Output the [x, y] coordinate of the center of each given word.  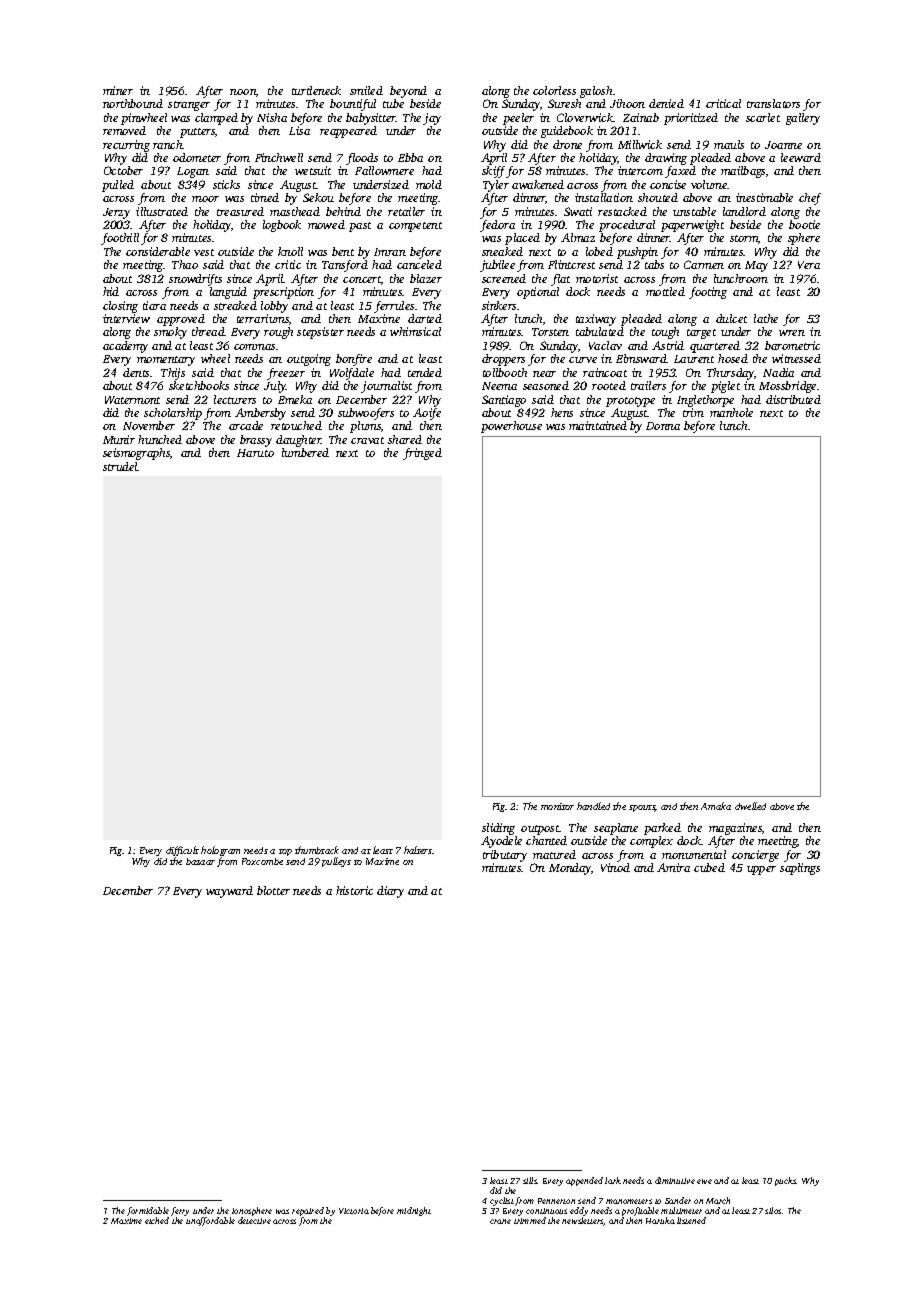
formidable [148, 1211]
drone [567, 144]
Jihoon [627, 103]
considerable [158, 251]
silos [773, 1210]
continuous [546, 1211]
